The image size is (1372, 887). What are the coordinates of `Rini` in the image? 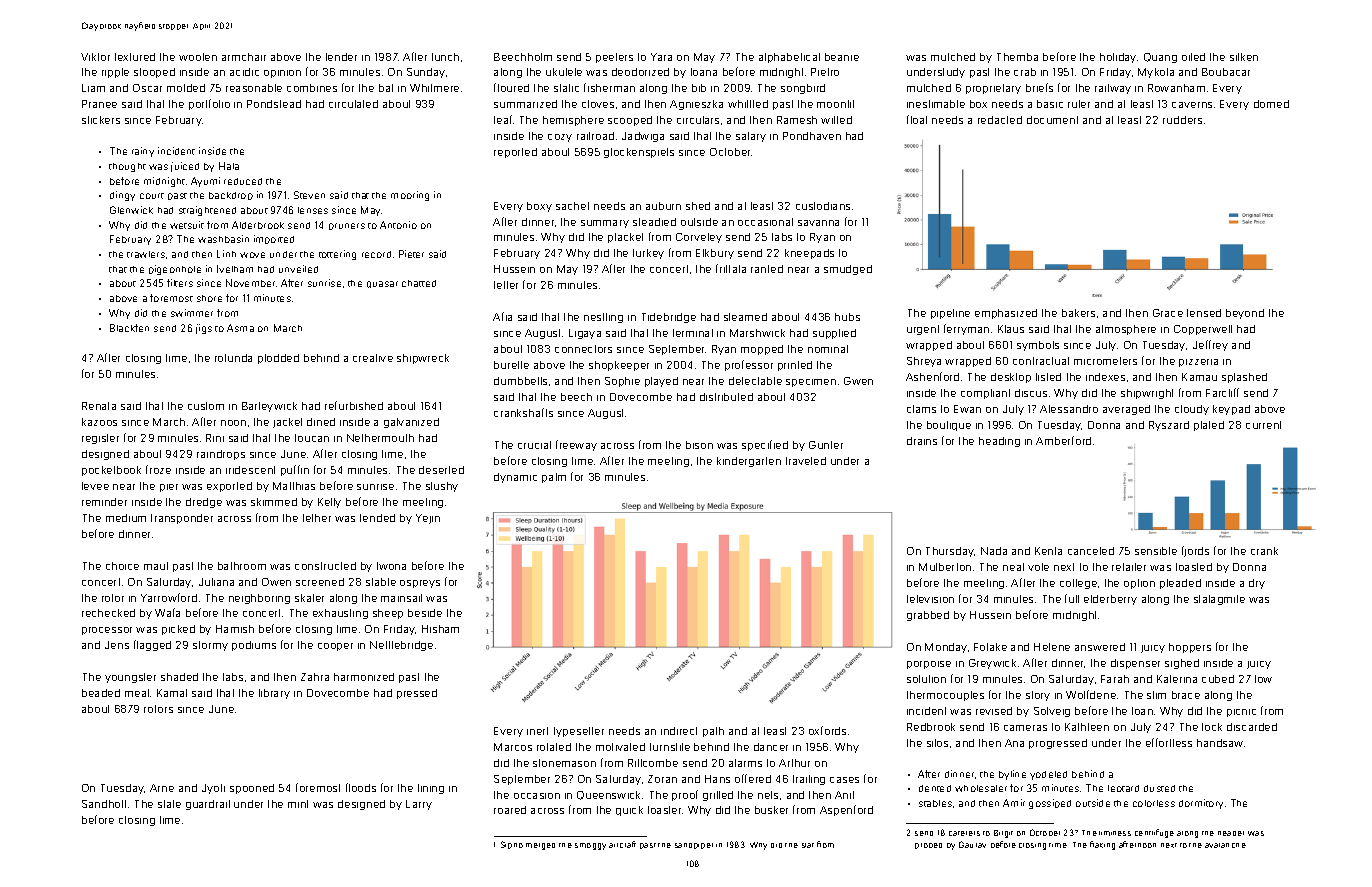 It's located at (215, 438).
